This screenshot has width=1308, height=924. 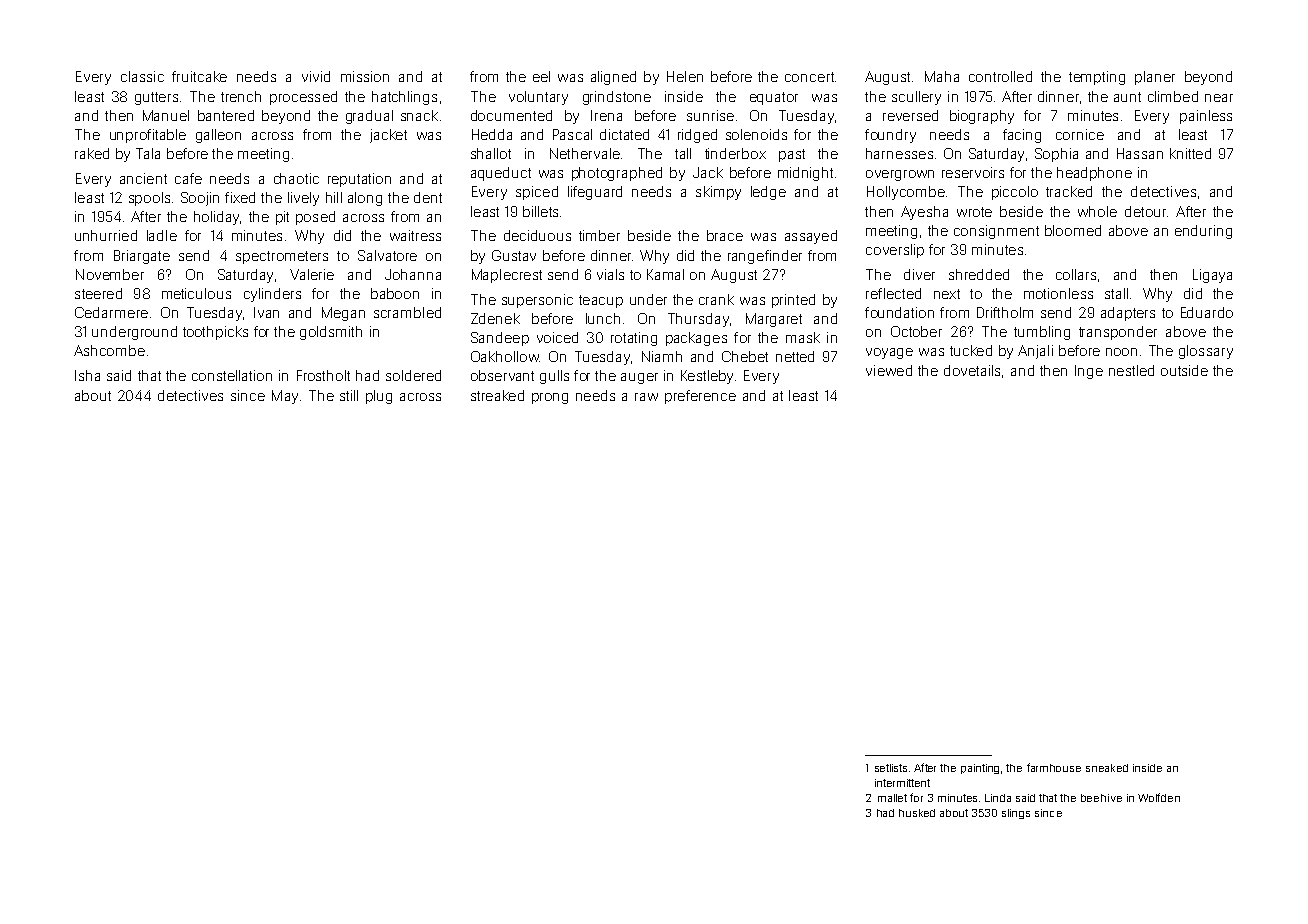 I want to click on fruitcake, so click(x=199, y=76).
